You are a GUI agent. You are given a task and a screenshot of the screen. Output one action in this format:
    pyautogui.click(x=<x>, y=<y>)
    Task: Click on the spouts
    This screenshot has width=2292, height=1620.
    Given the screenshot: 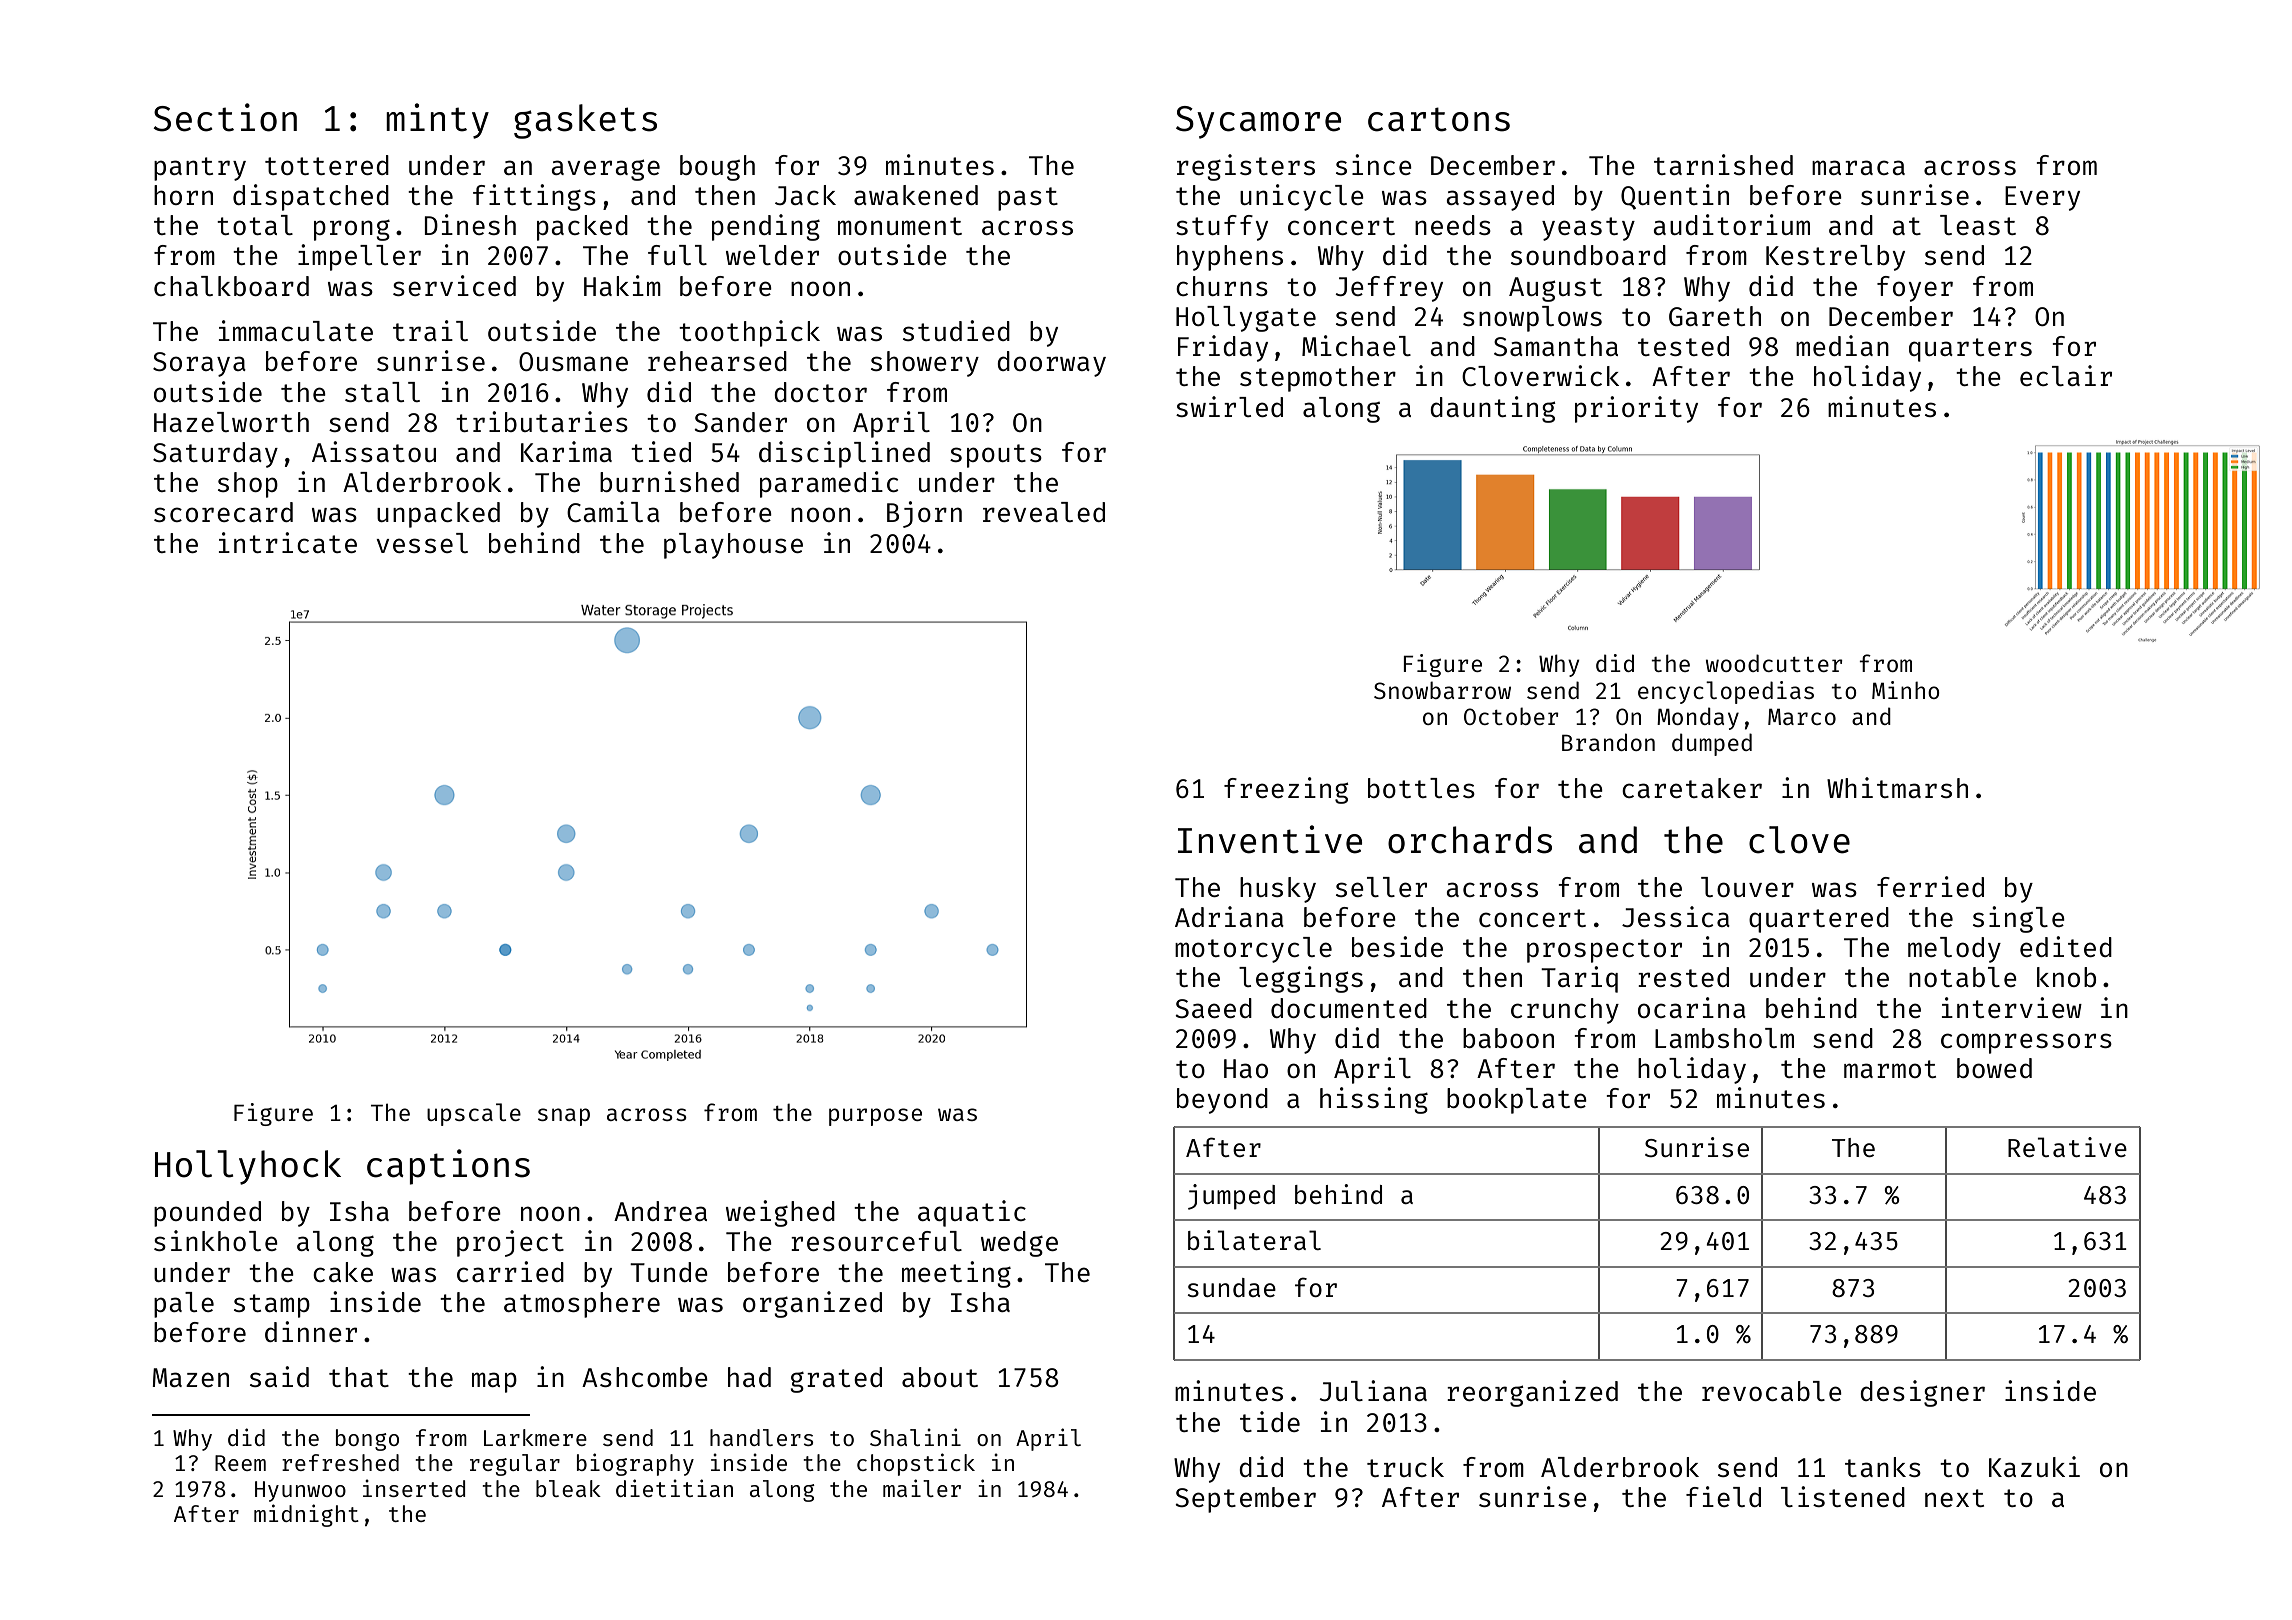 What is the action you would take?
    pyautogui.click(x=996, y=456)
